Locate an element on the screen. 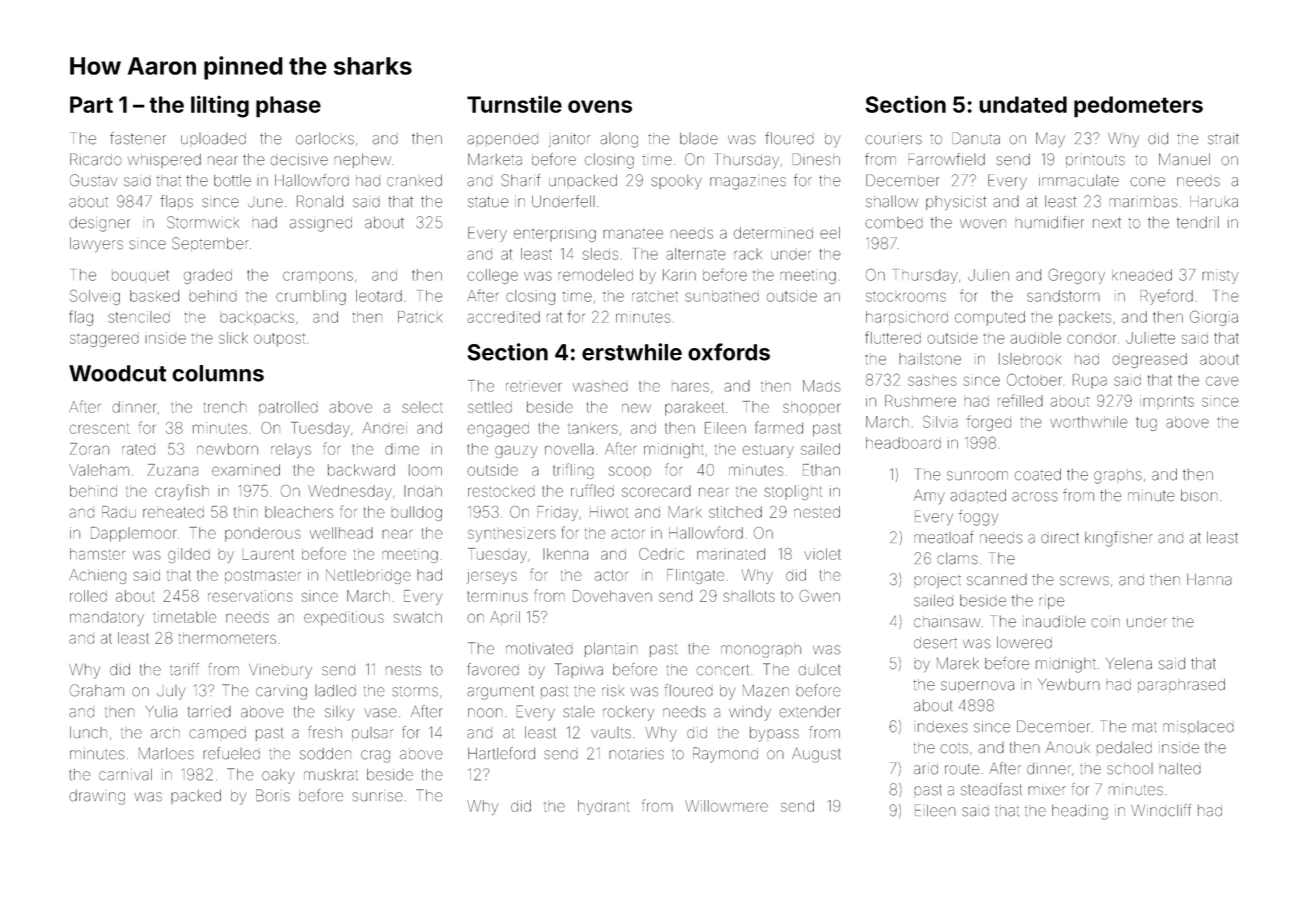 Image resolution: width=1308 pixels, height=924 pixels. crescent is located at coordinates (99, 429).
